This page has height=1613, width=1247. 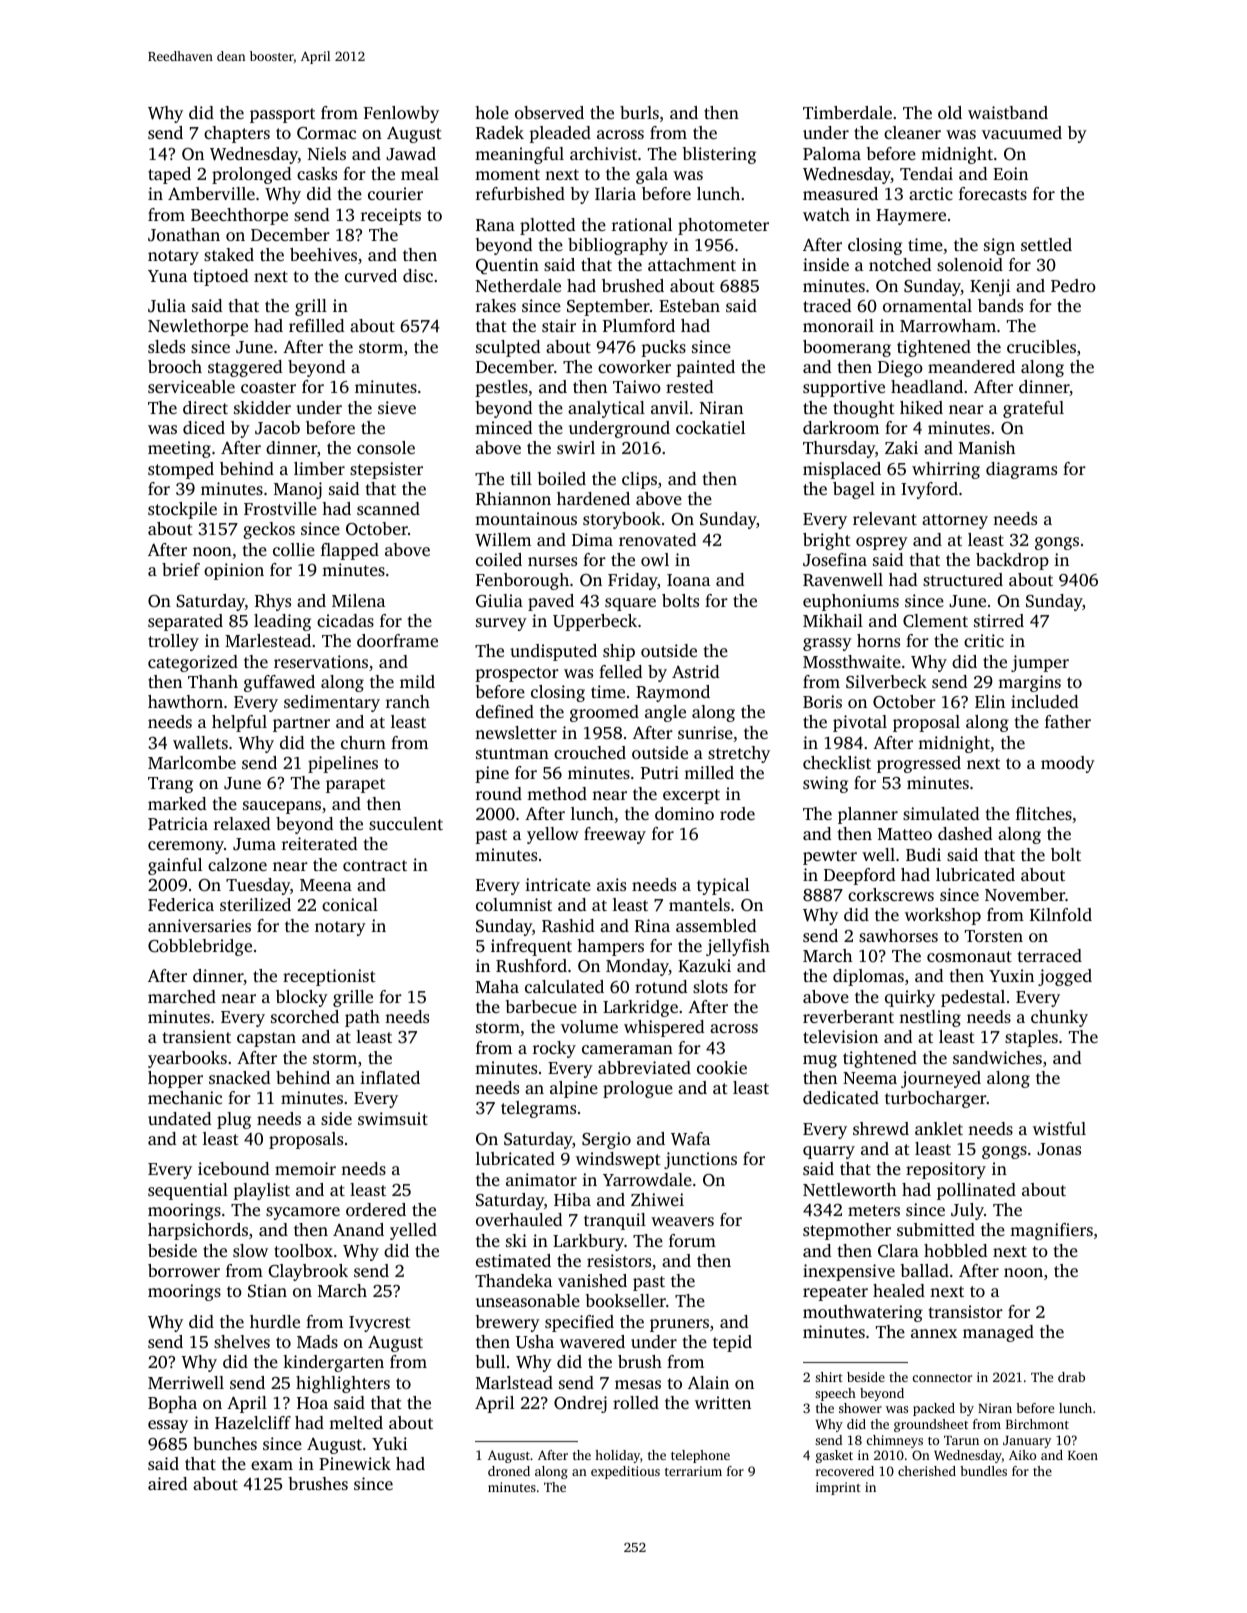 What do you see at coordinates (1008, 112) in the page?
I see `waistband` at bounding box center [1008, 112].
